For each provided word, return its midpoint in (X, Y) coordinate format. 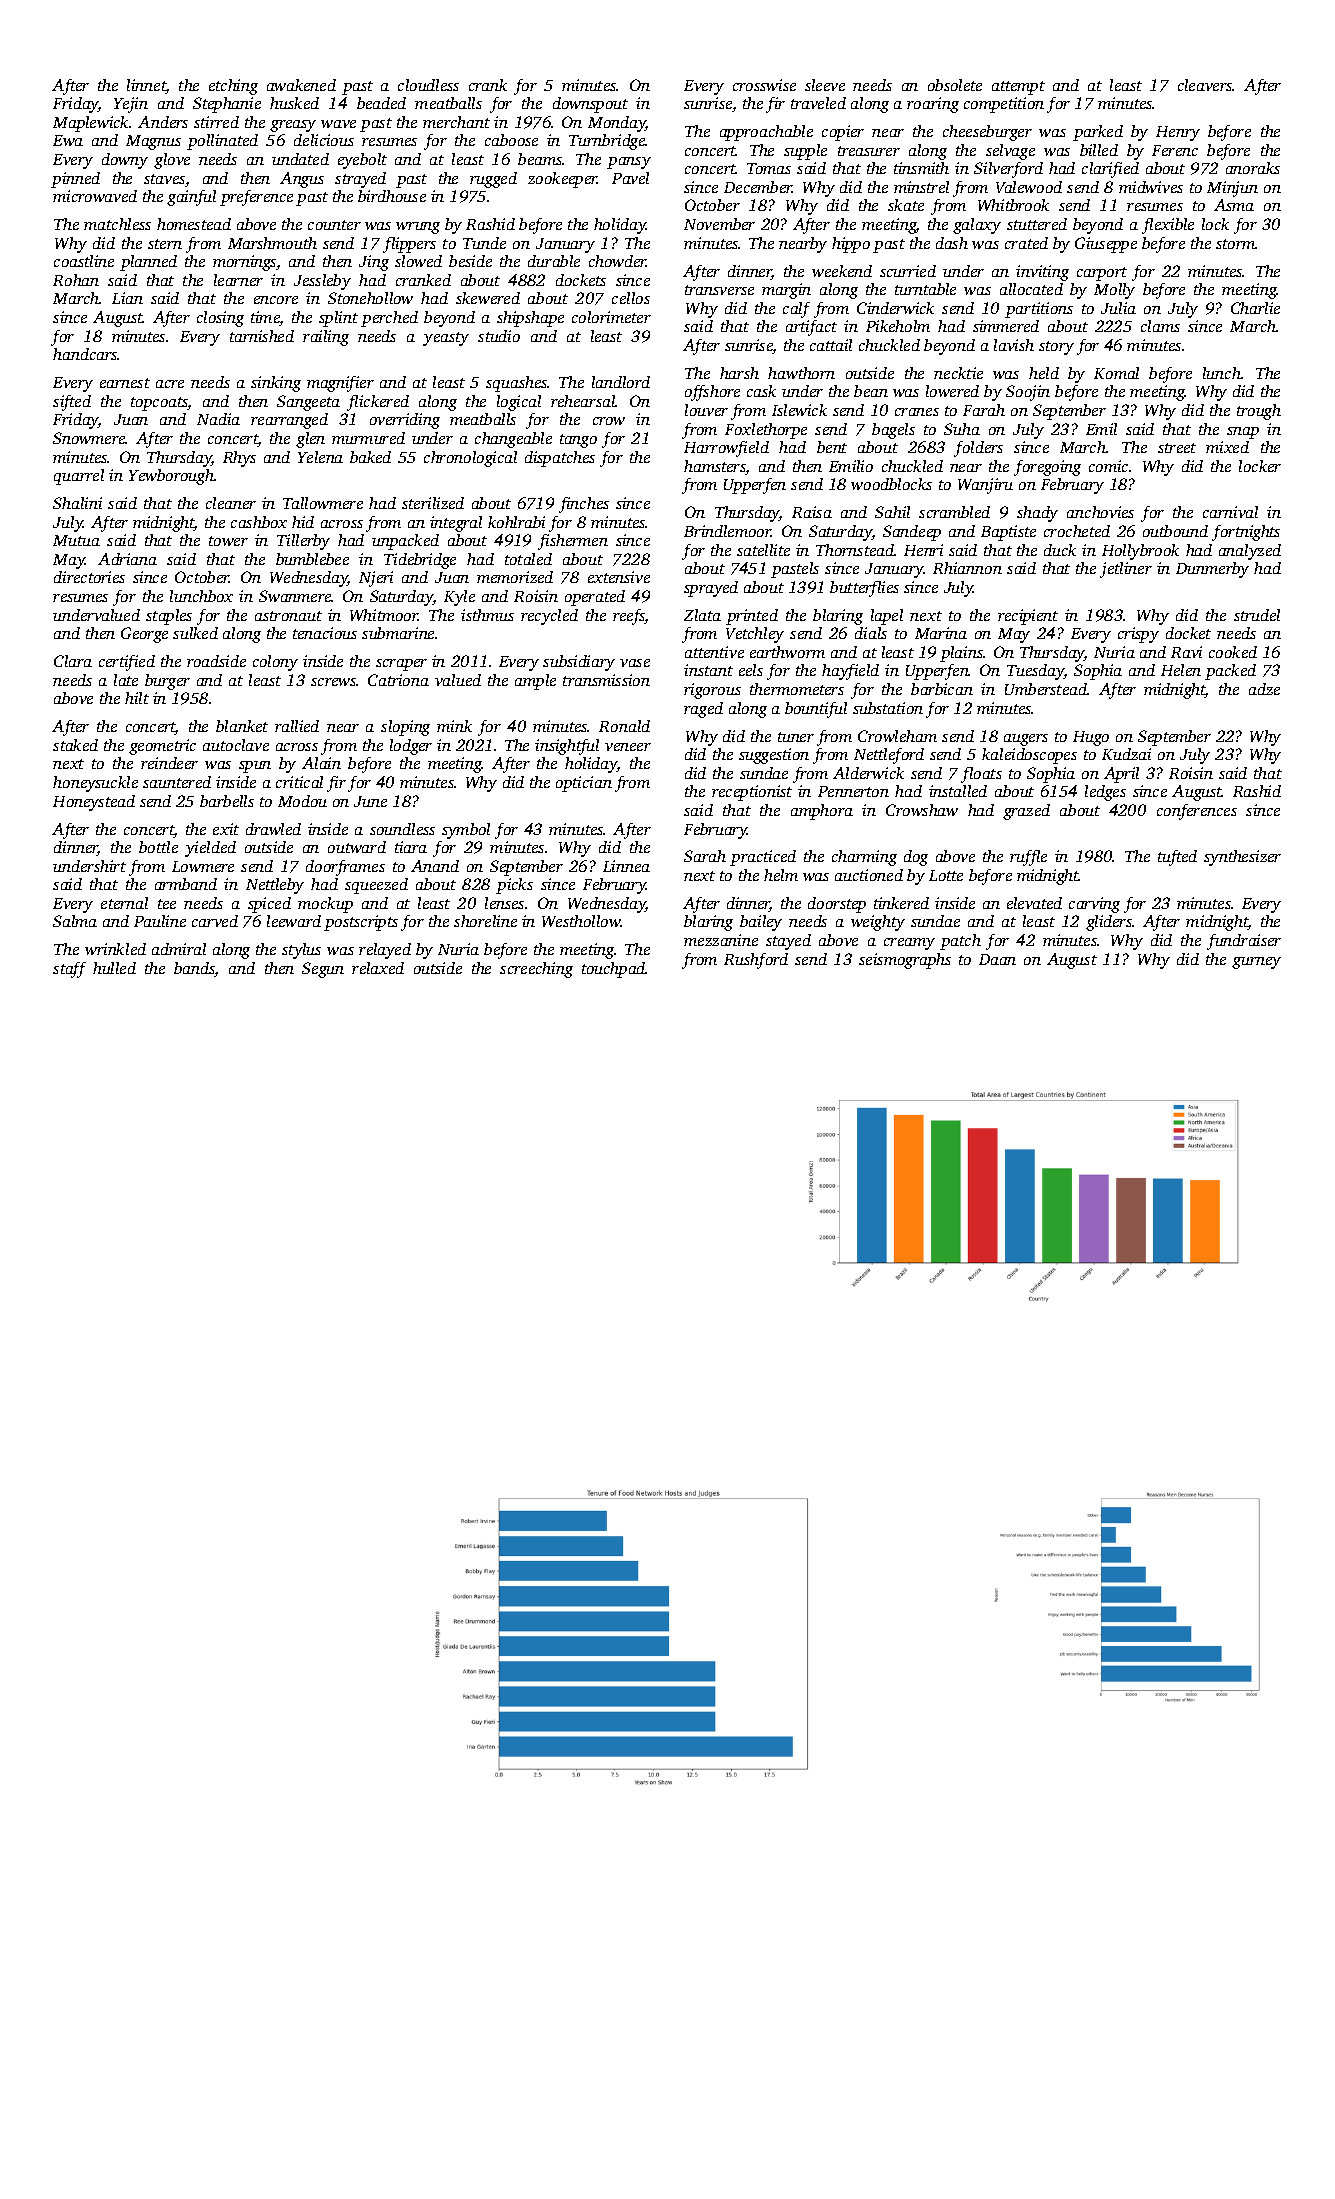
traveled (818, 103)
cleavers (1205, 85)
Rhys (239, 459)
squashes (517, 384)
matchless (117, 224)
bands (194, 969)
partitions (1039, 310)
